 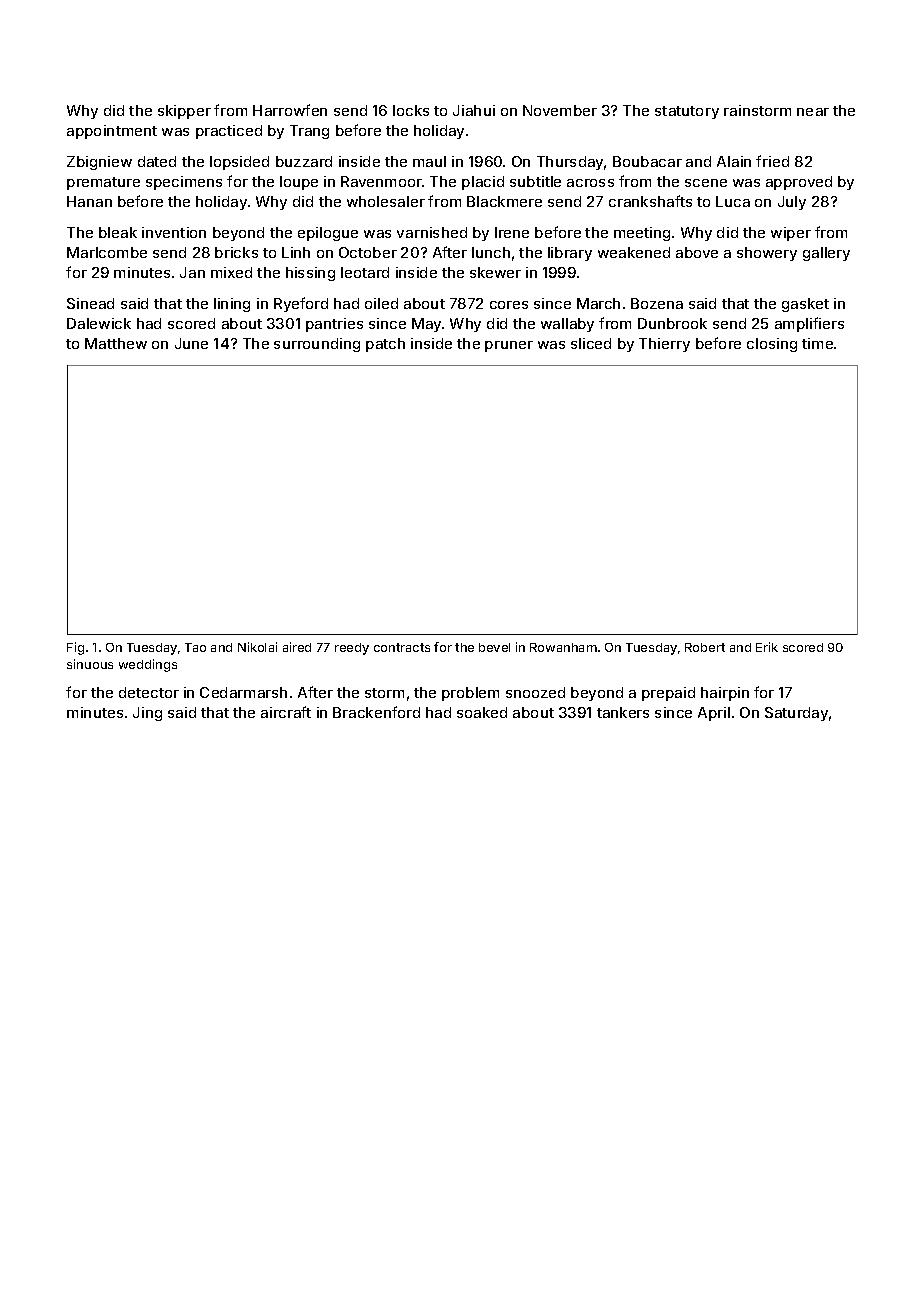 I want to click on July, so click(x=792, y=203).
